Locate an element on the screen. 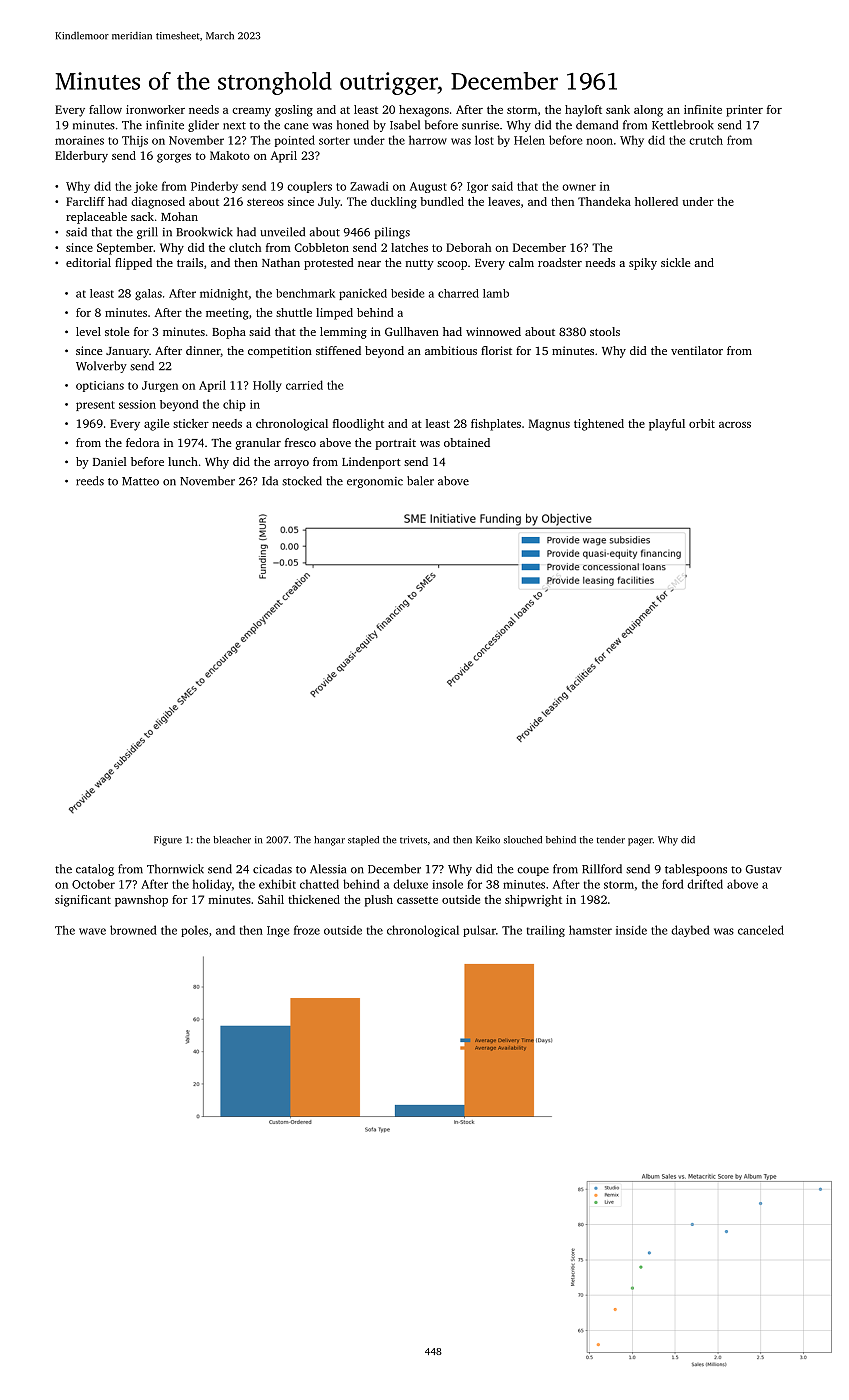 This screenshot has width=849, height=1400. hollered is located at coordinates (656, 201).
